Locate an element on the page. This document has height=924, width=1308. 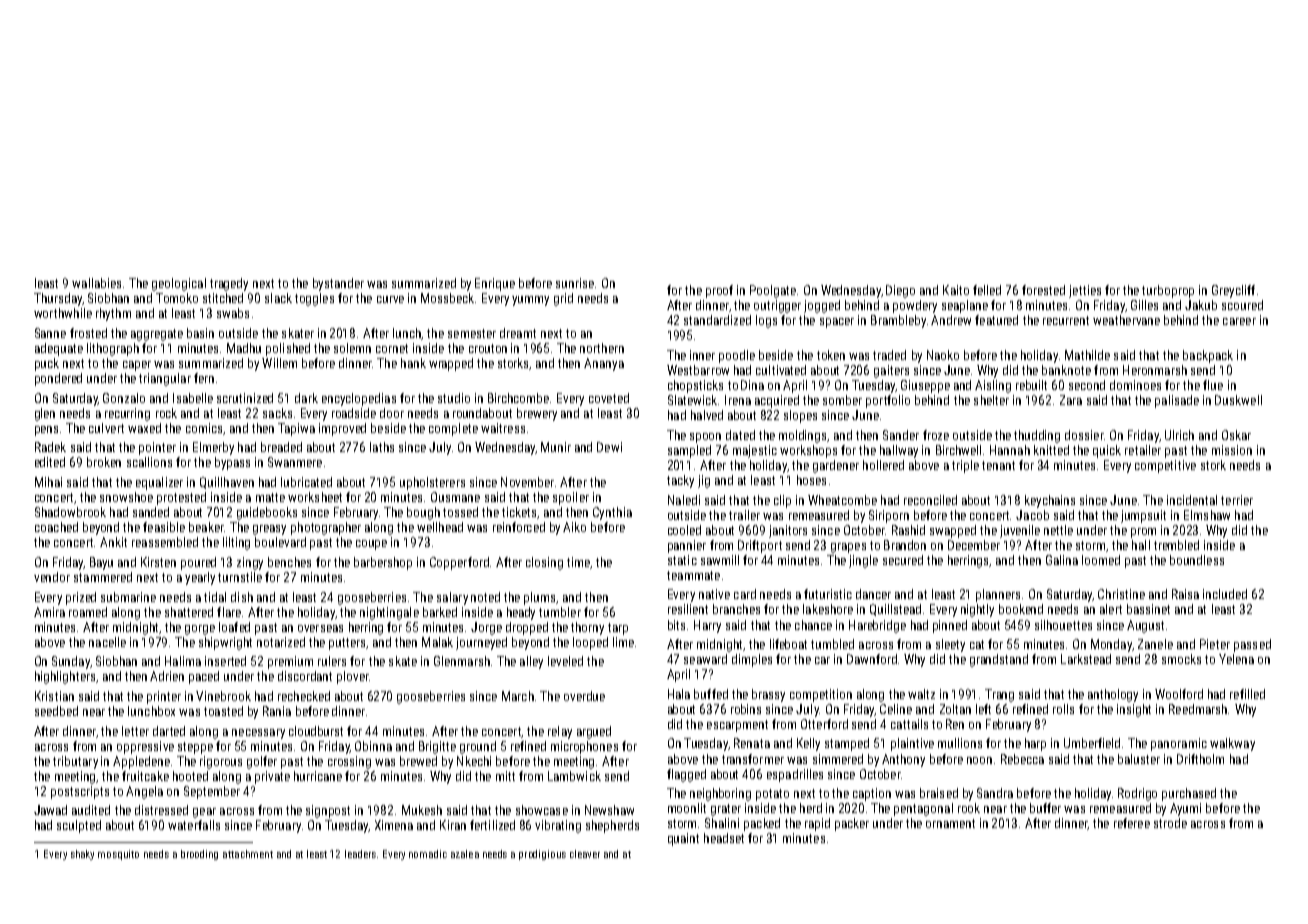
froze is located at coordinates (936, 435).
